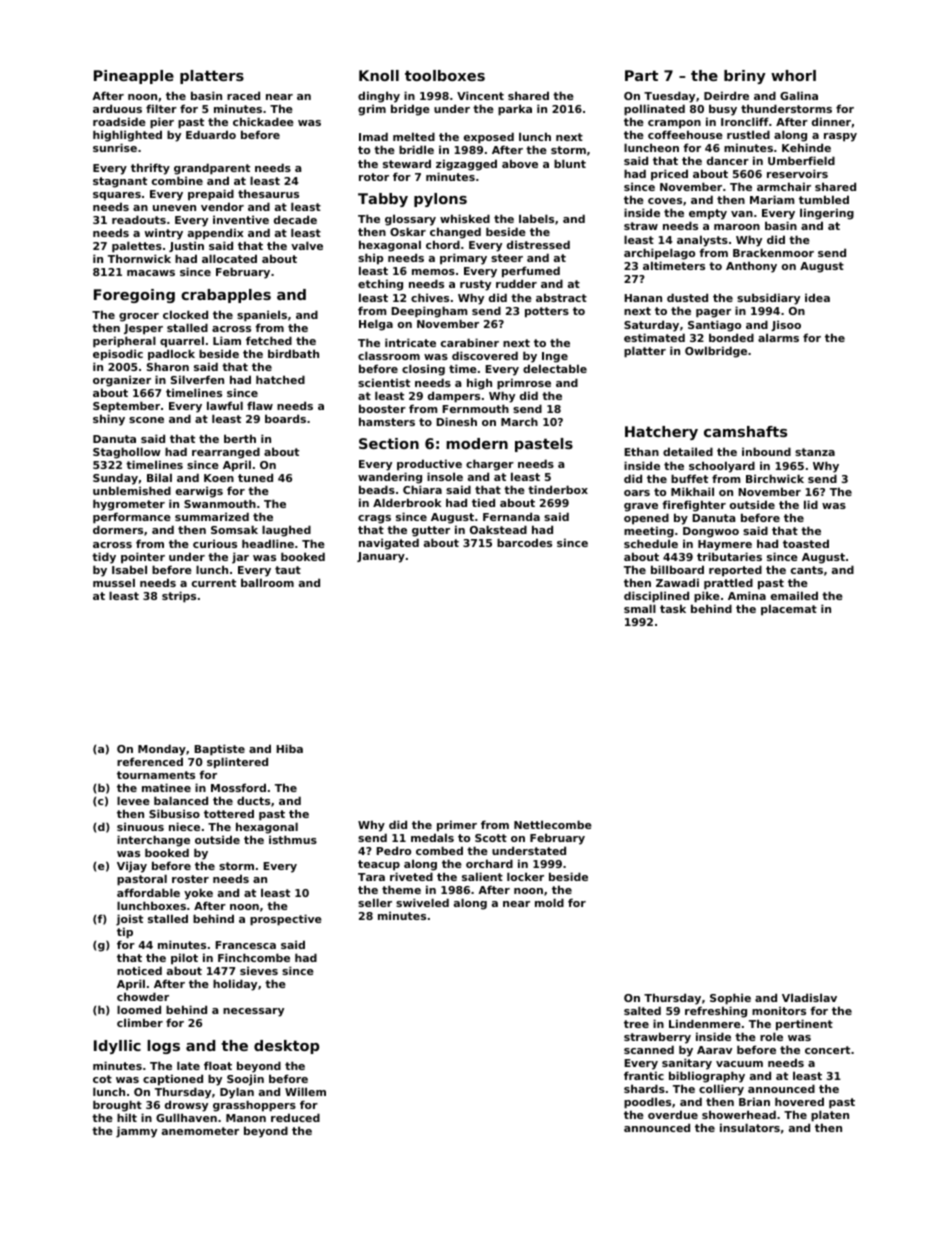 The height and width of the screenshot is (1233, 952). I want to click on Knoll, so click(379, 75).
